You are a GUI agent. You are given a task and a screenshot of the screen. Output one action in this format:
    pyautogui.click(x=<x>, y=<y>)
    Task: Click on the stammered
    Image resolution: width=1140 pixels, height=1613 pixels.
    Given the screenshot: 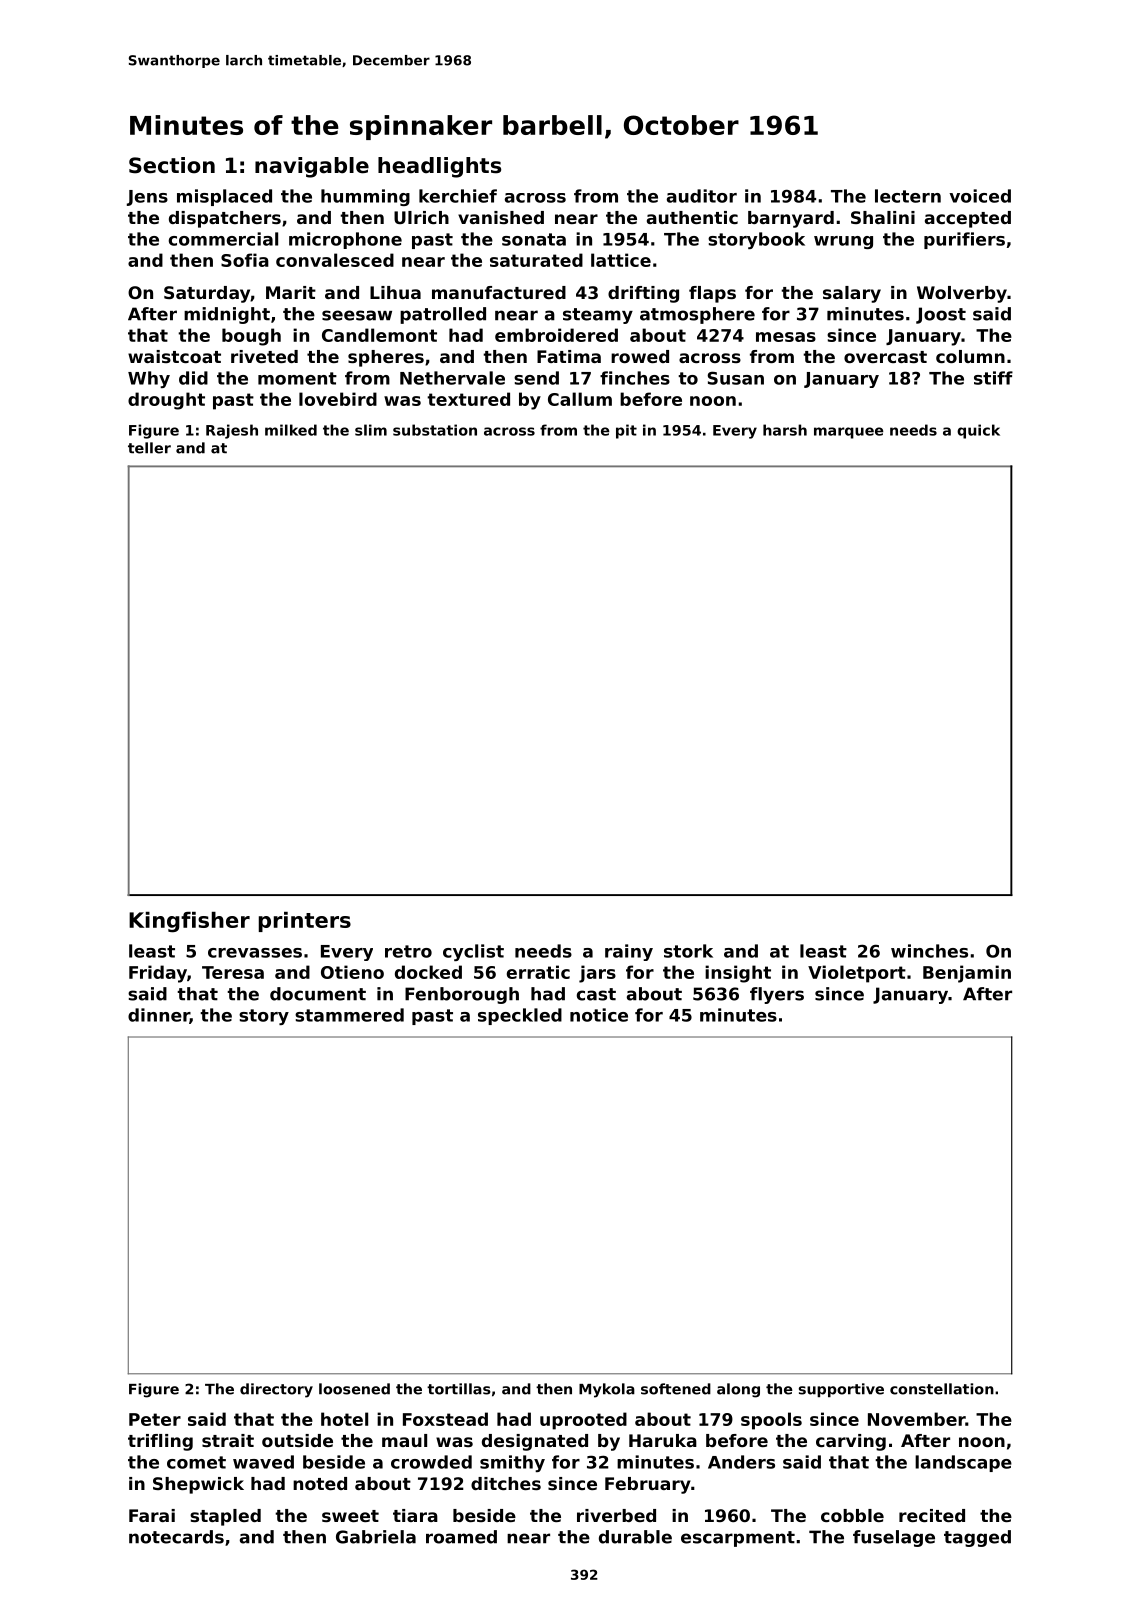 What is the action you would take?
    pyautogui.click(x=349, y=1015)
